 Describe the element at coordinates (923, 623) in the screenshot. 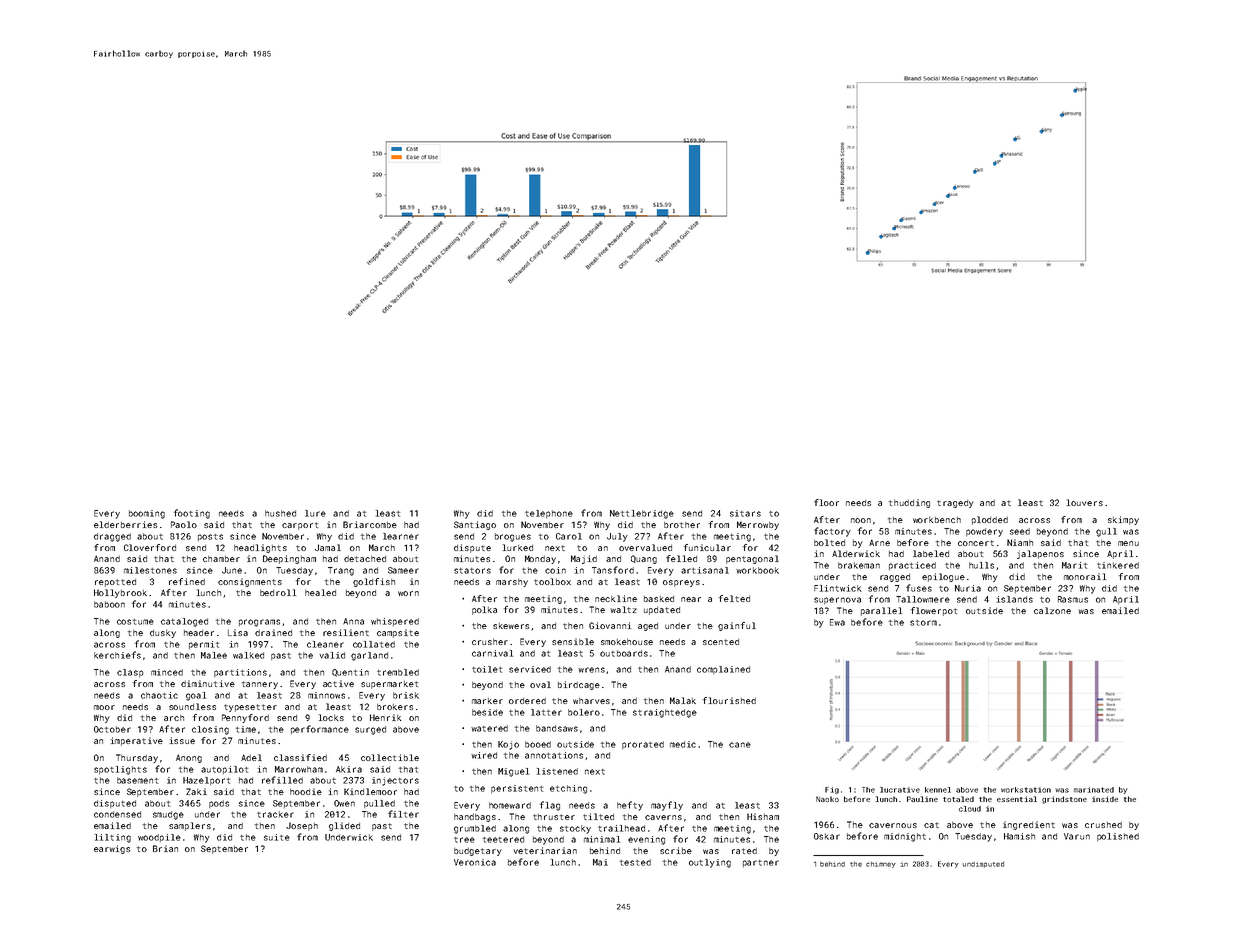

I see `storm` at that location.
